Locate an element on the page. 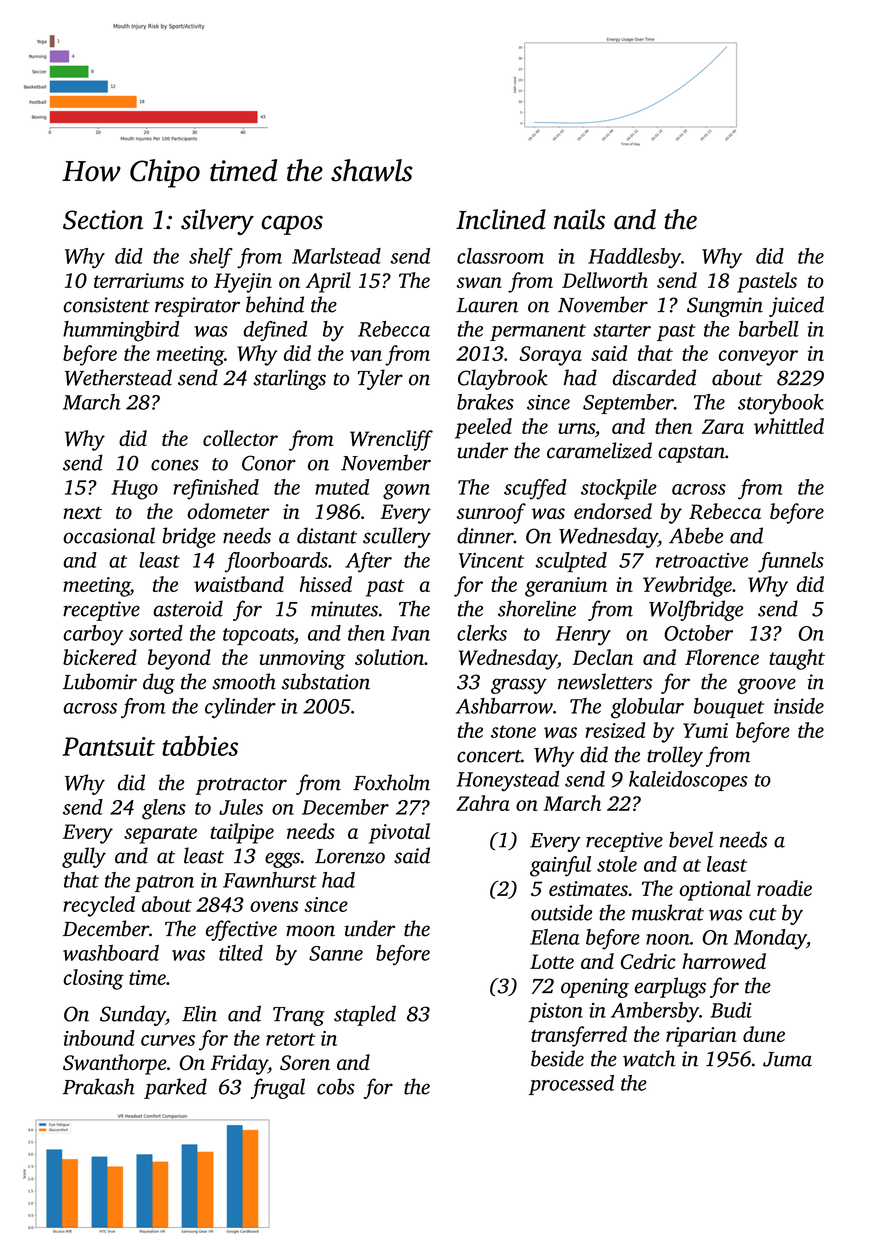 This document has height=1259, width=887. Lorenzo is located at coordinates (350, 856).
